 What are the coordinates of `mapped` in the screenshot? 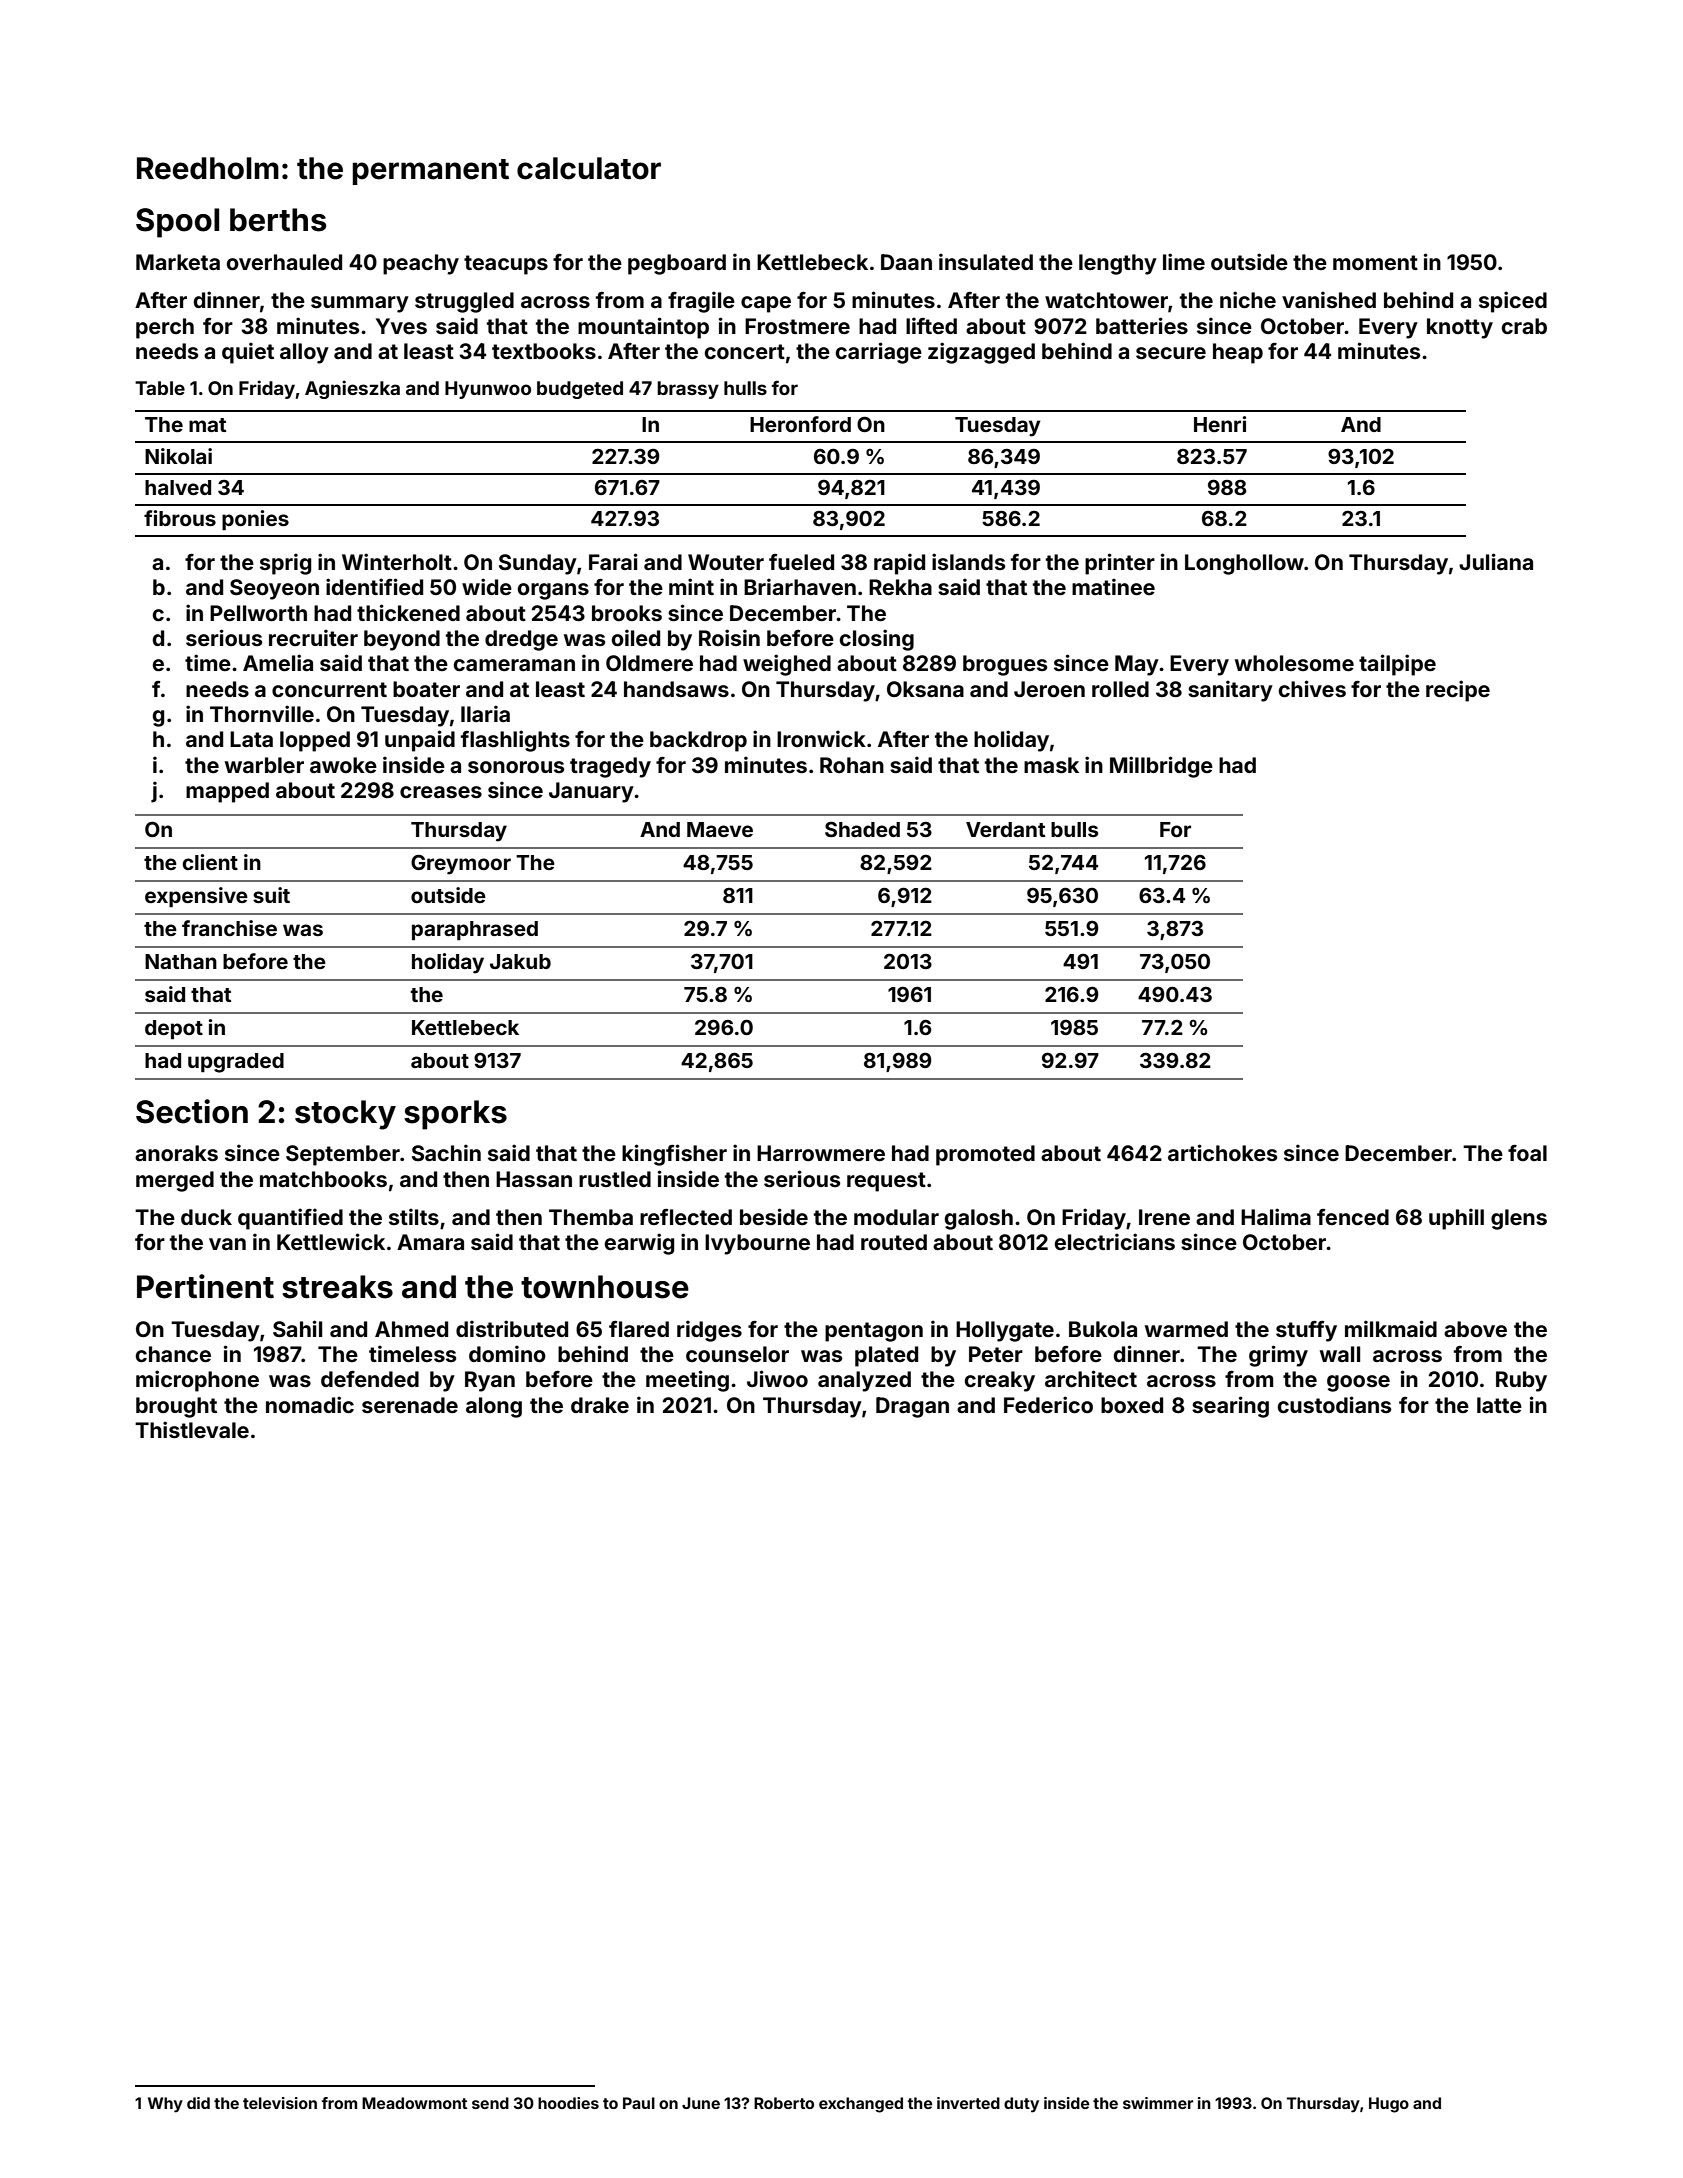 It's located at (227, 792).
